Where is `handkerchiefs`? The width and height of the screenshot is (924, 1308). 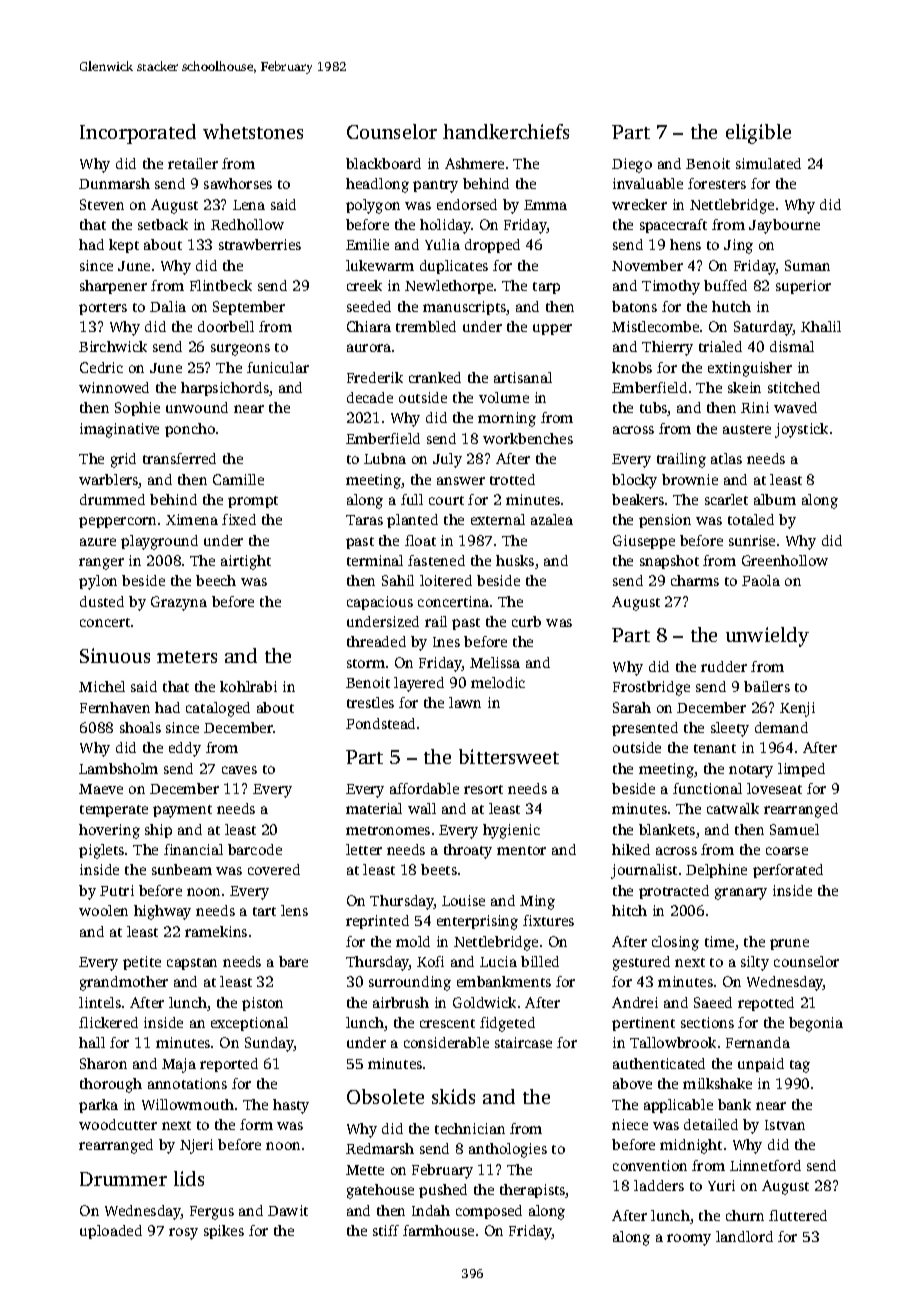
handkerchiefs is located at coordinates (506, 131).
